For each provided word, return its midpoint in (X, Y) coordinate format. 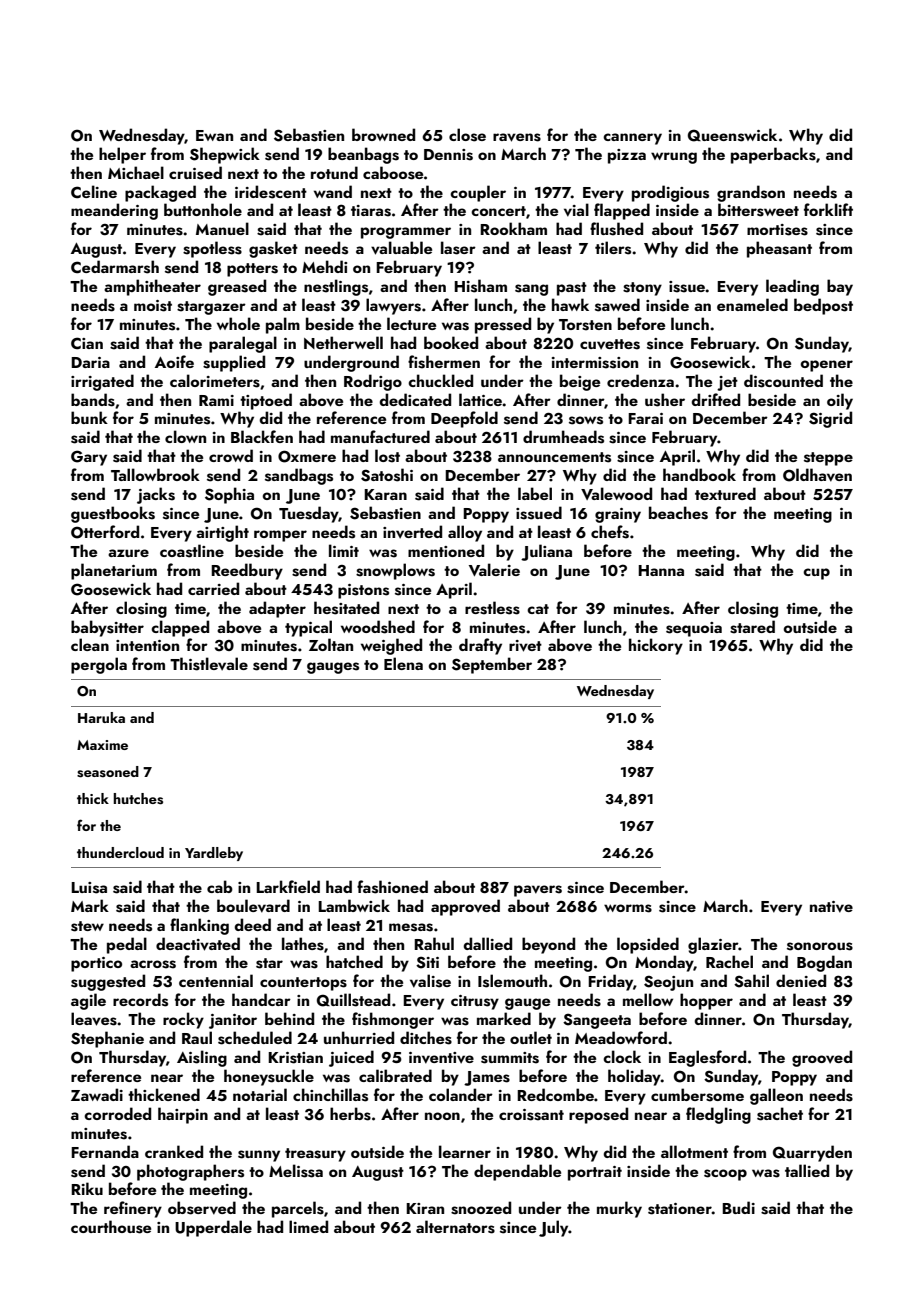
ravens (517, 137)
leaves (94, 1019)
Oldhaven (817, 475)
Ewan (214, 135)
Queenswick (732, 135)
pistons (363, 591)
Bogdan (824, 963)
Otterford (105, 532)
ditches (426, 1038)
